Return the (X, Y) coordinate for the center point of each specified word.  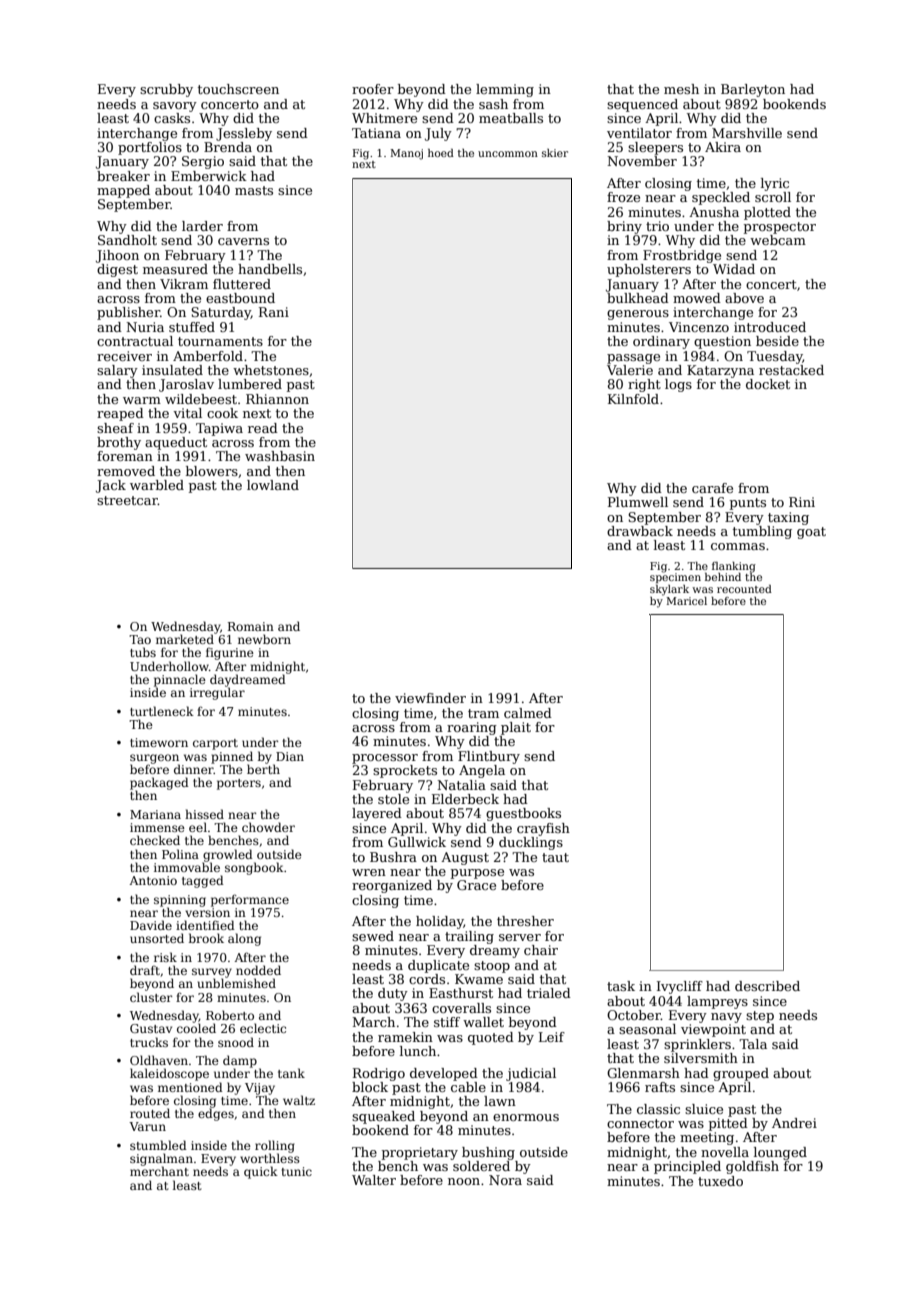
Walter (374, 1180)
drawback (640, 531)
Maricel (686, 601)
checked (155, 840)
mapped (123, 191)
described (767, 986)
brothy (119, 443)
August (465, 858)
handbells (270, 269)
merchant (159, 1171)
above (744, 298)
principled (687, 1167)
